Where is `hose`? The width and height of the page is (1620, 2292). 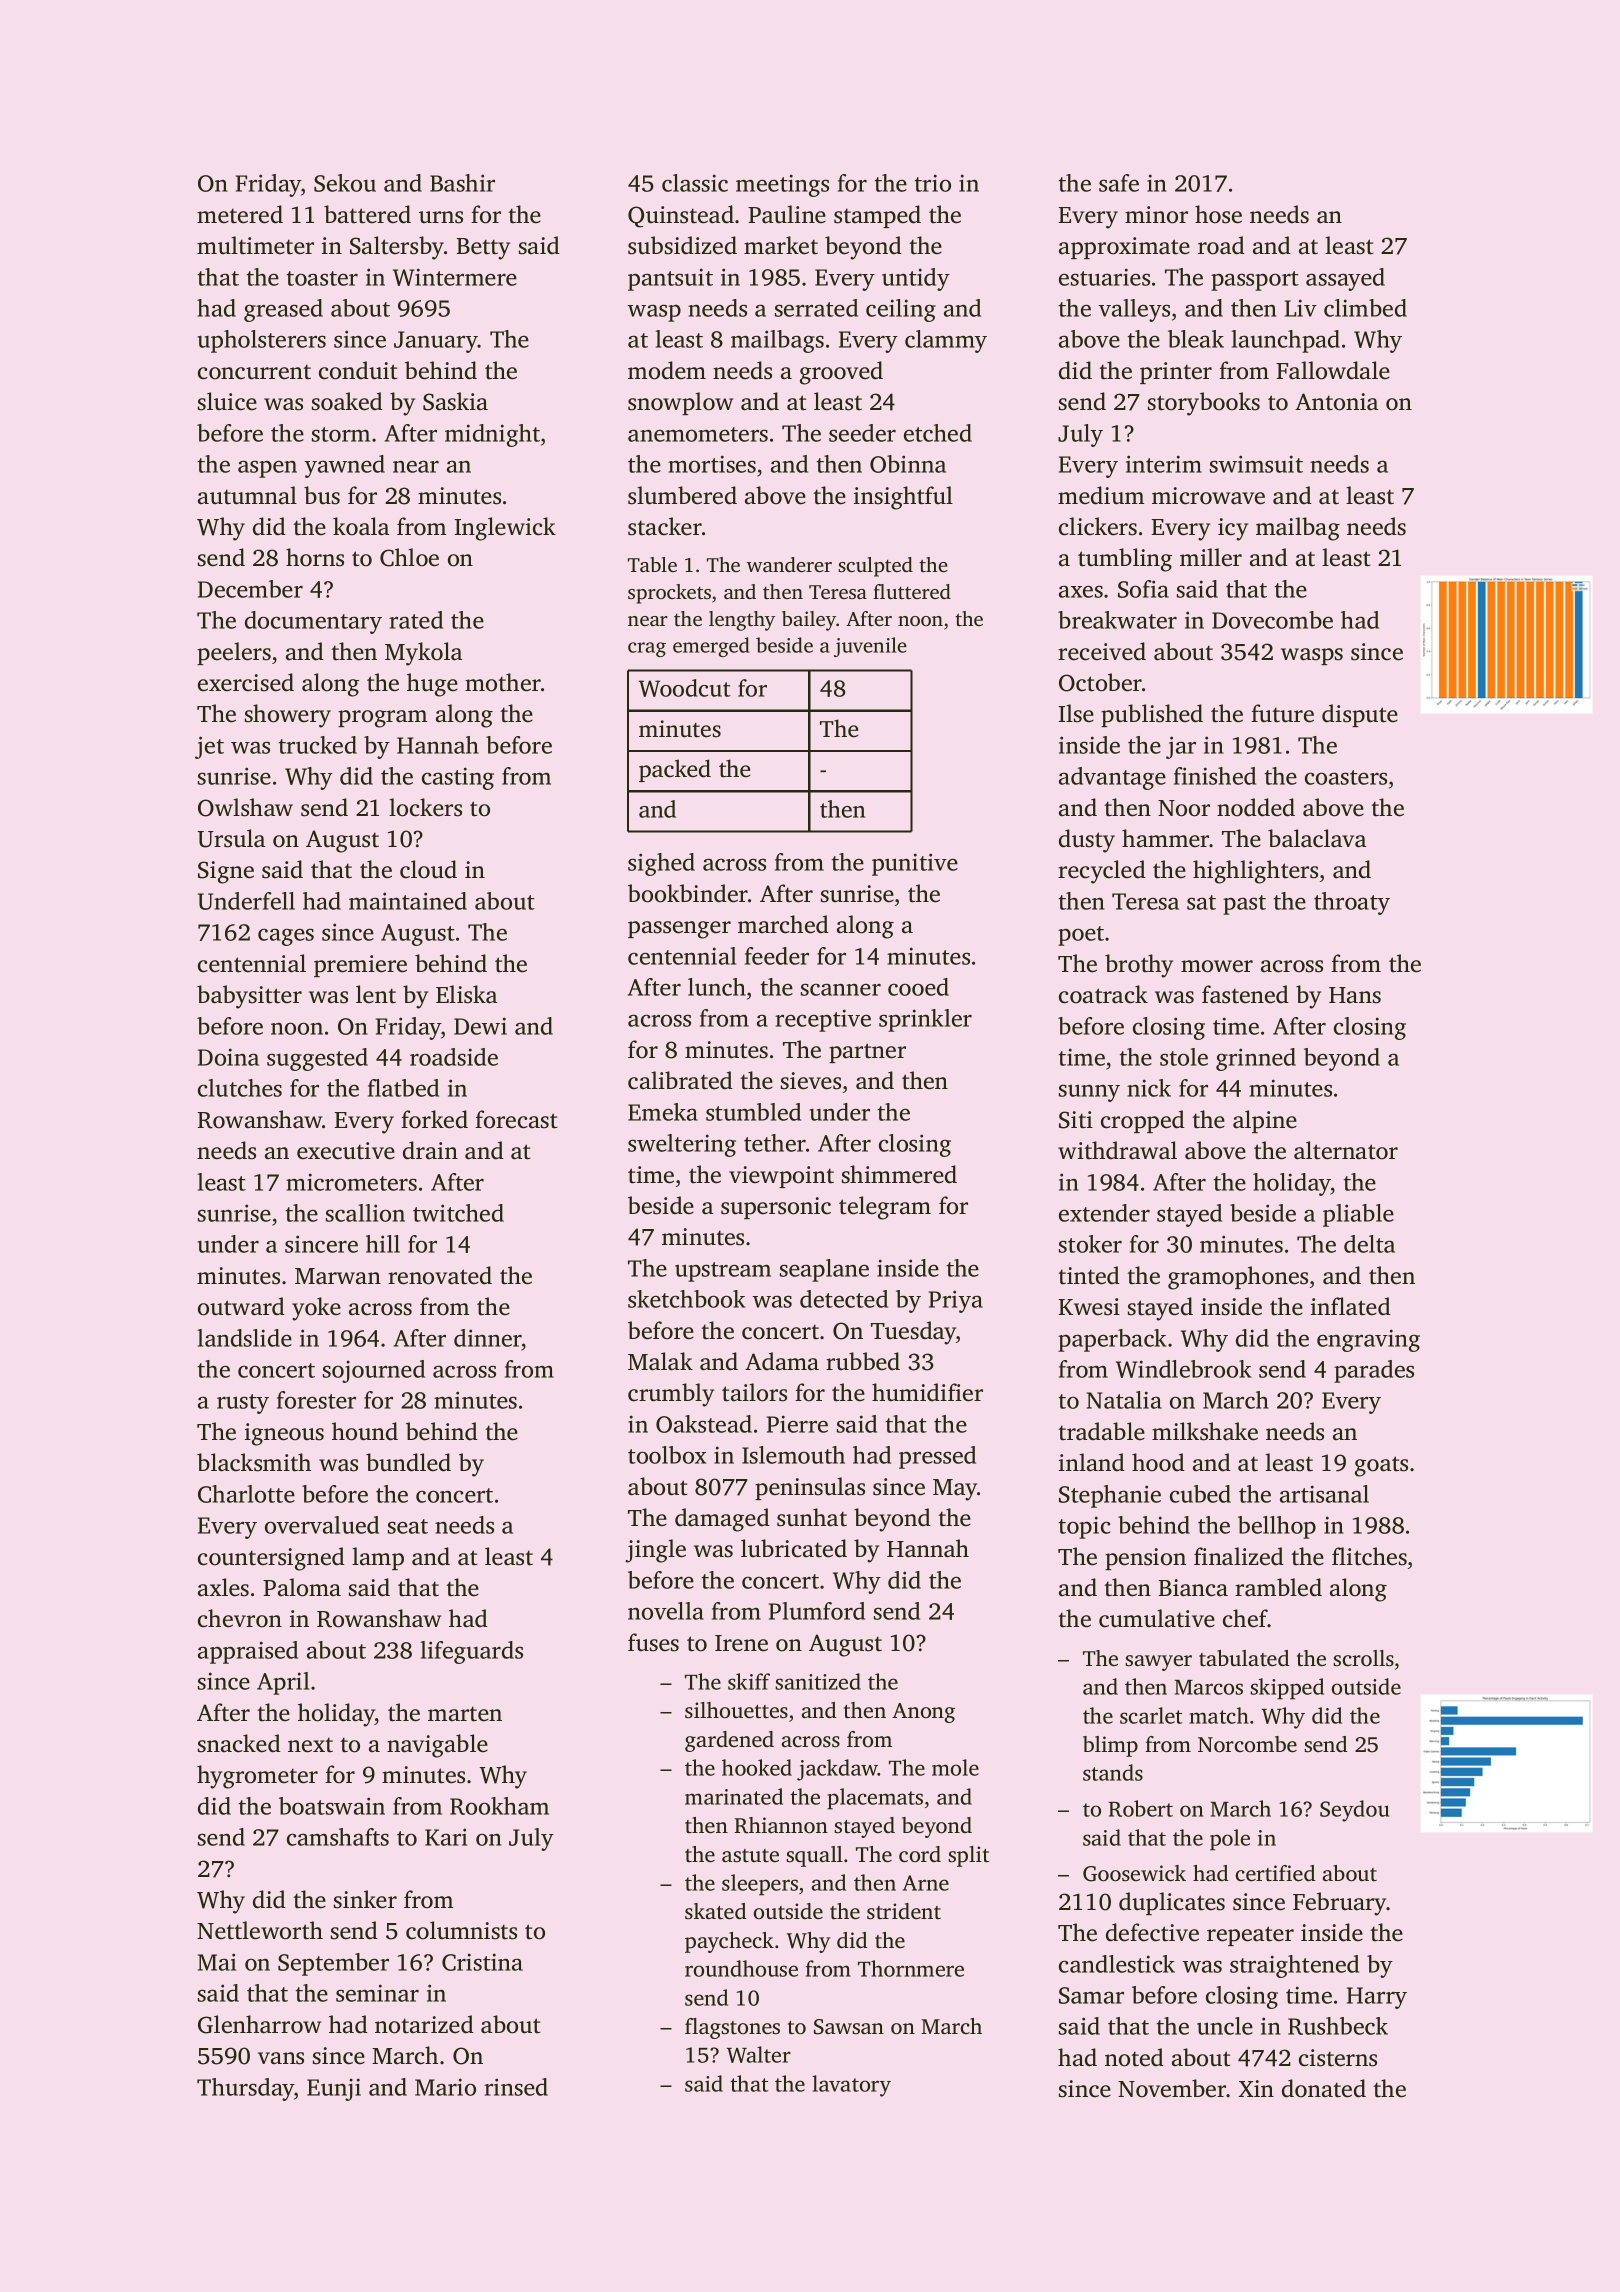 hose is located at coordinates (1218, 214).
